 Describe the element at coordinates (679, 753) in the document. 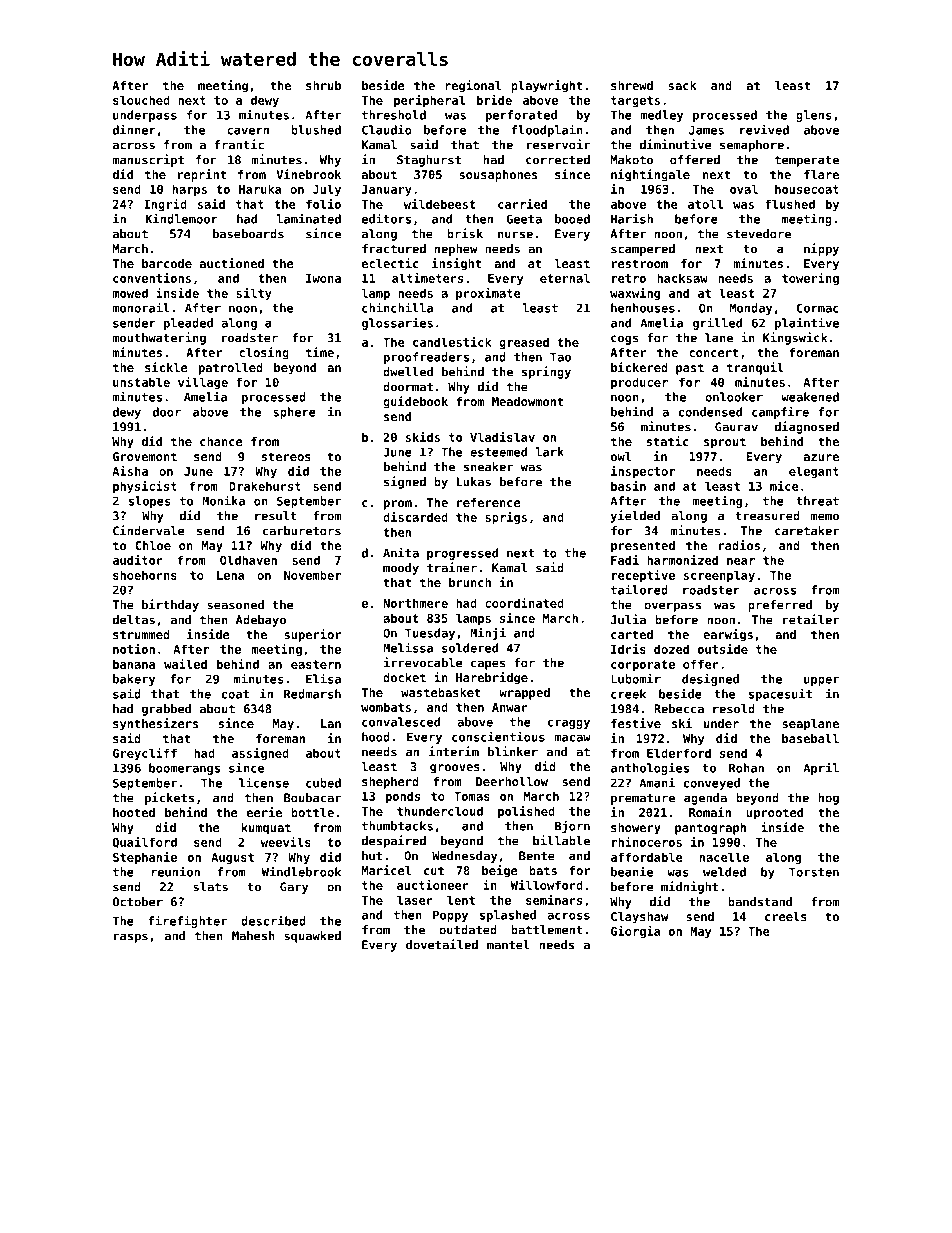

I see `Elderford` at that location.
